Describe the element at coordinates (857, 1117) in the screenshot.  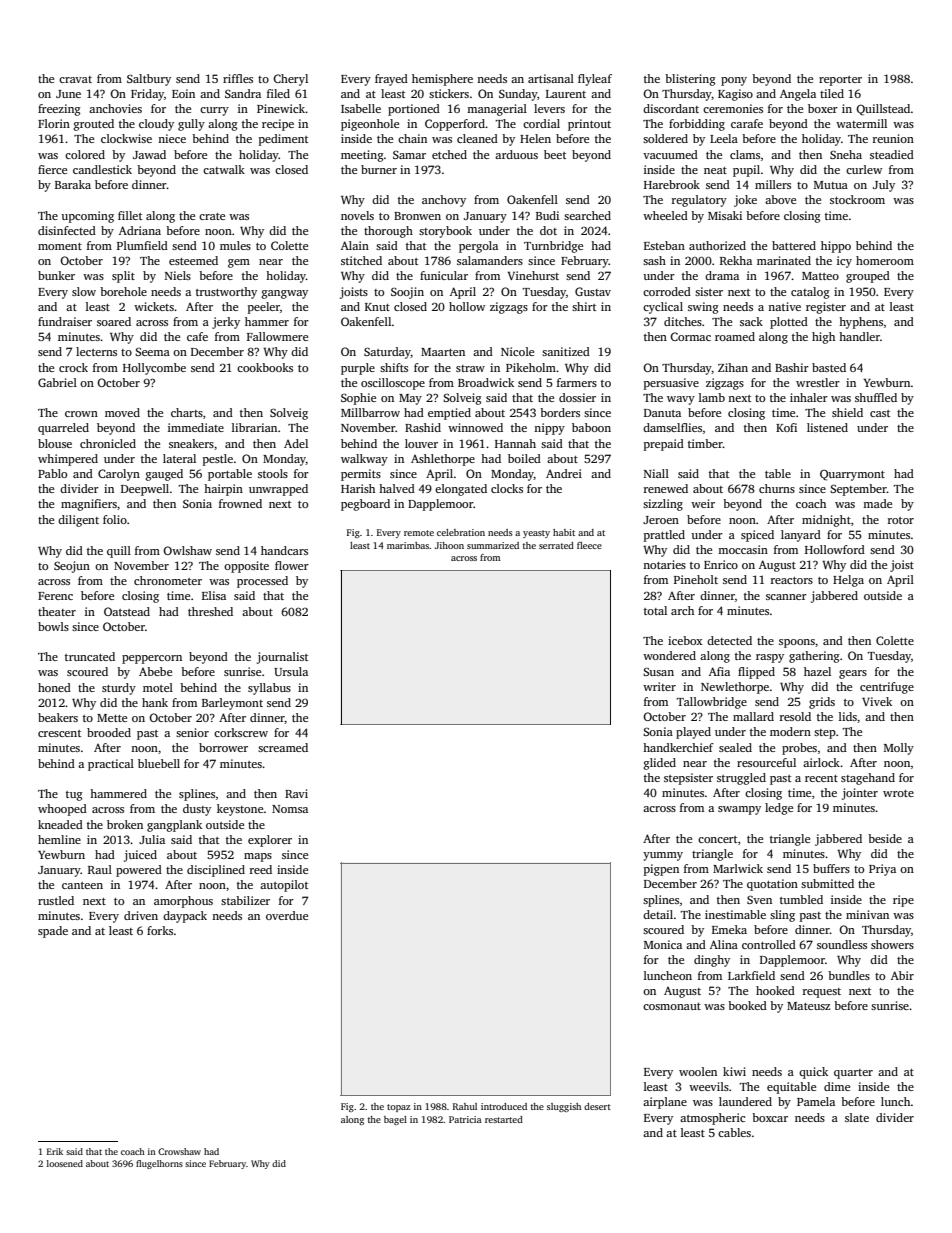
I see `slate` at that location.
